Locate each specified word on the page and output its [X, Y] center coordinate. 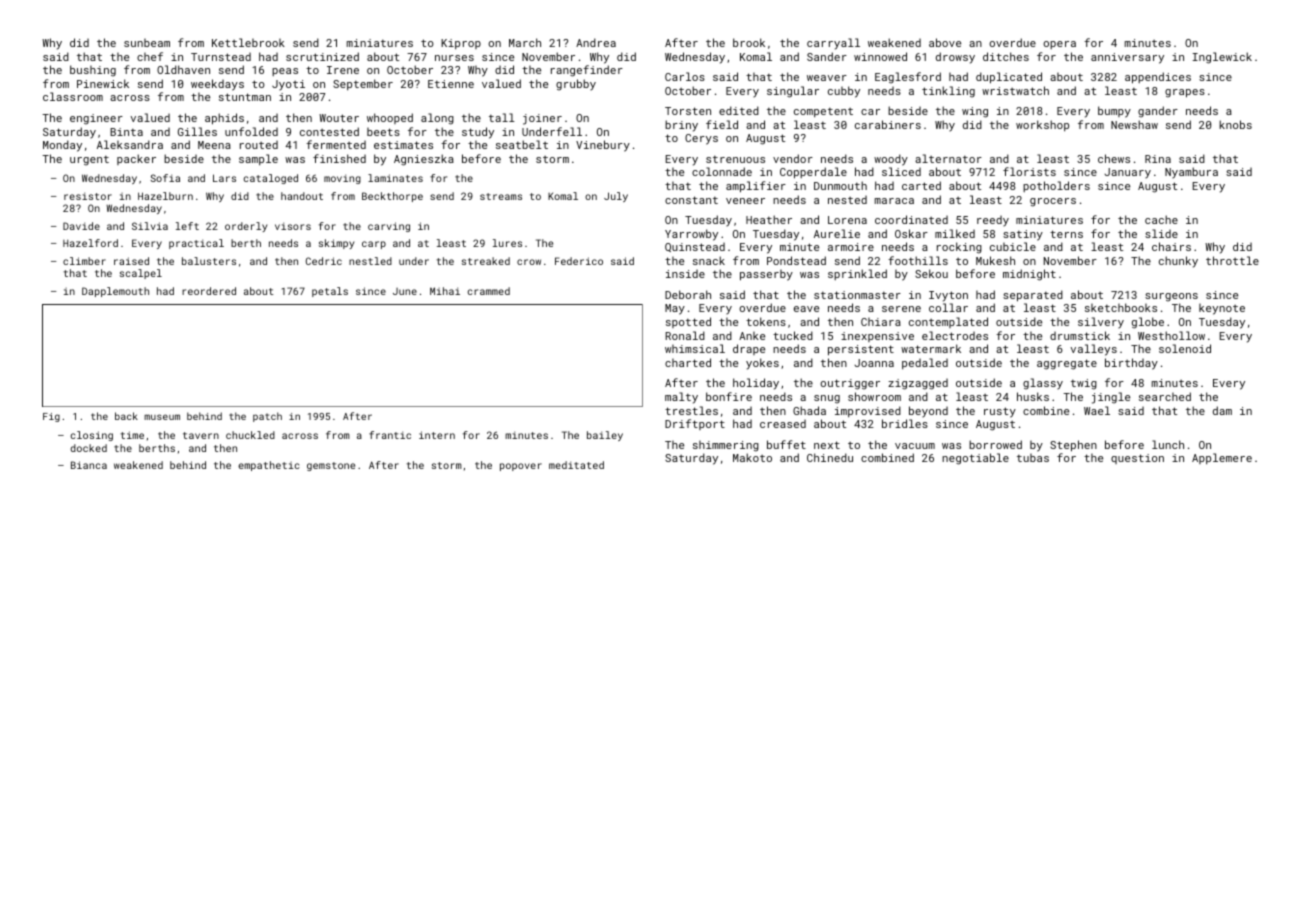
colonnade [722, 171]
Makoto [752, 457]
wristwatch [1015, 90]
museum [162, 417]
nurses [454, 58]
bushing [93, 71]
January [1128, 173]
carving [389, 227]
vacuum [915, 446]
